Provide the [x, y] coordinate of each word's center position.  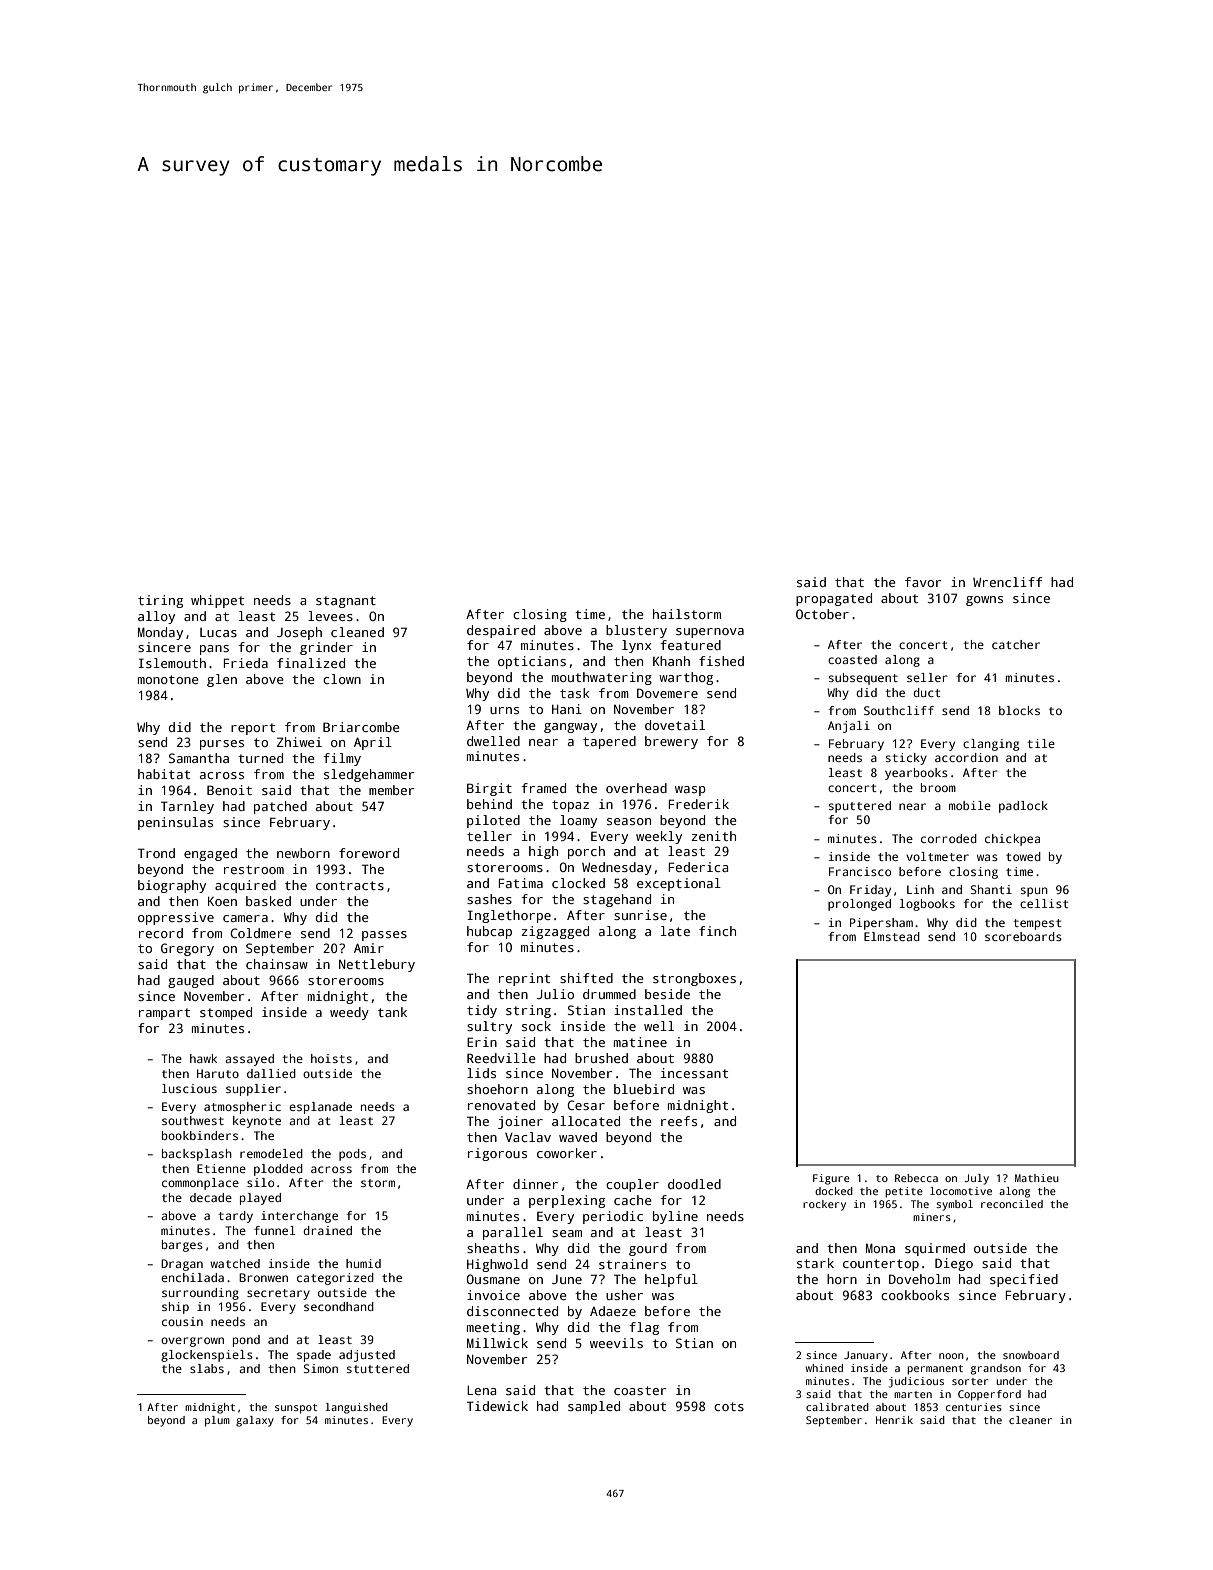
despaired [501, 631]
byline [675, 1217]
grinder [326, 648]
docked [834, 1191]
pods [352, 1155]
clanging [991, 745]
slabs [207, 1368]
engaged [210, 854]
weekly [659, 837]
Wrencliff [1007, 582]
